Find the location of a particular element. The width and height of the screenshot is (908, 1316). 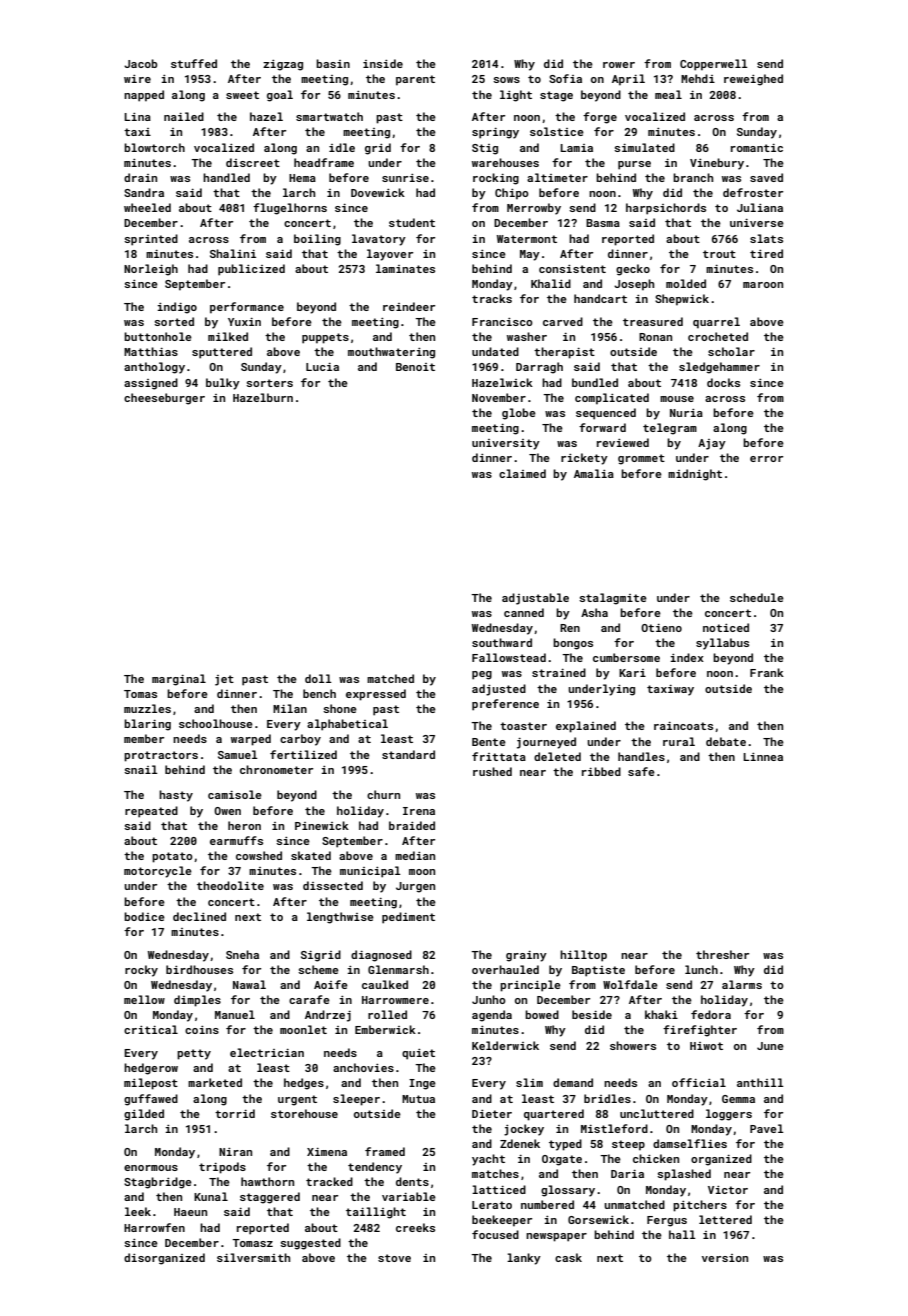

strained is located at coordinates (559, 672).
